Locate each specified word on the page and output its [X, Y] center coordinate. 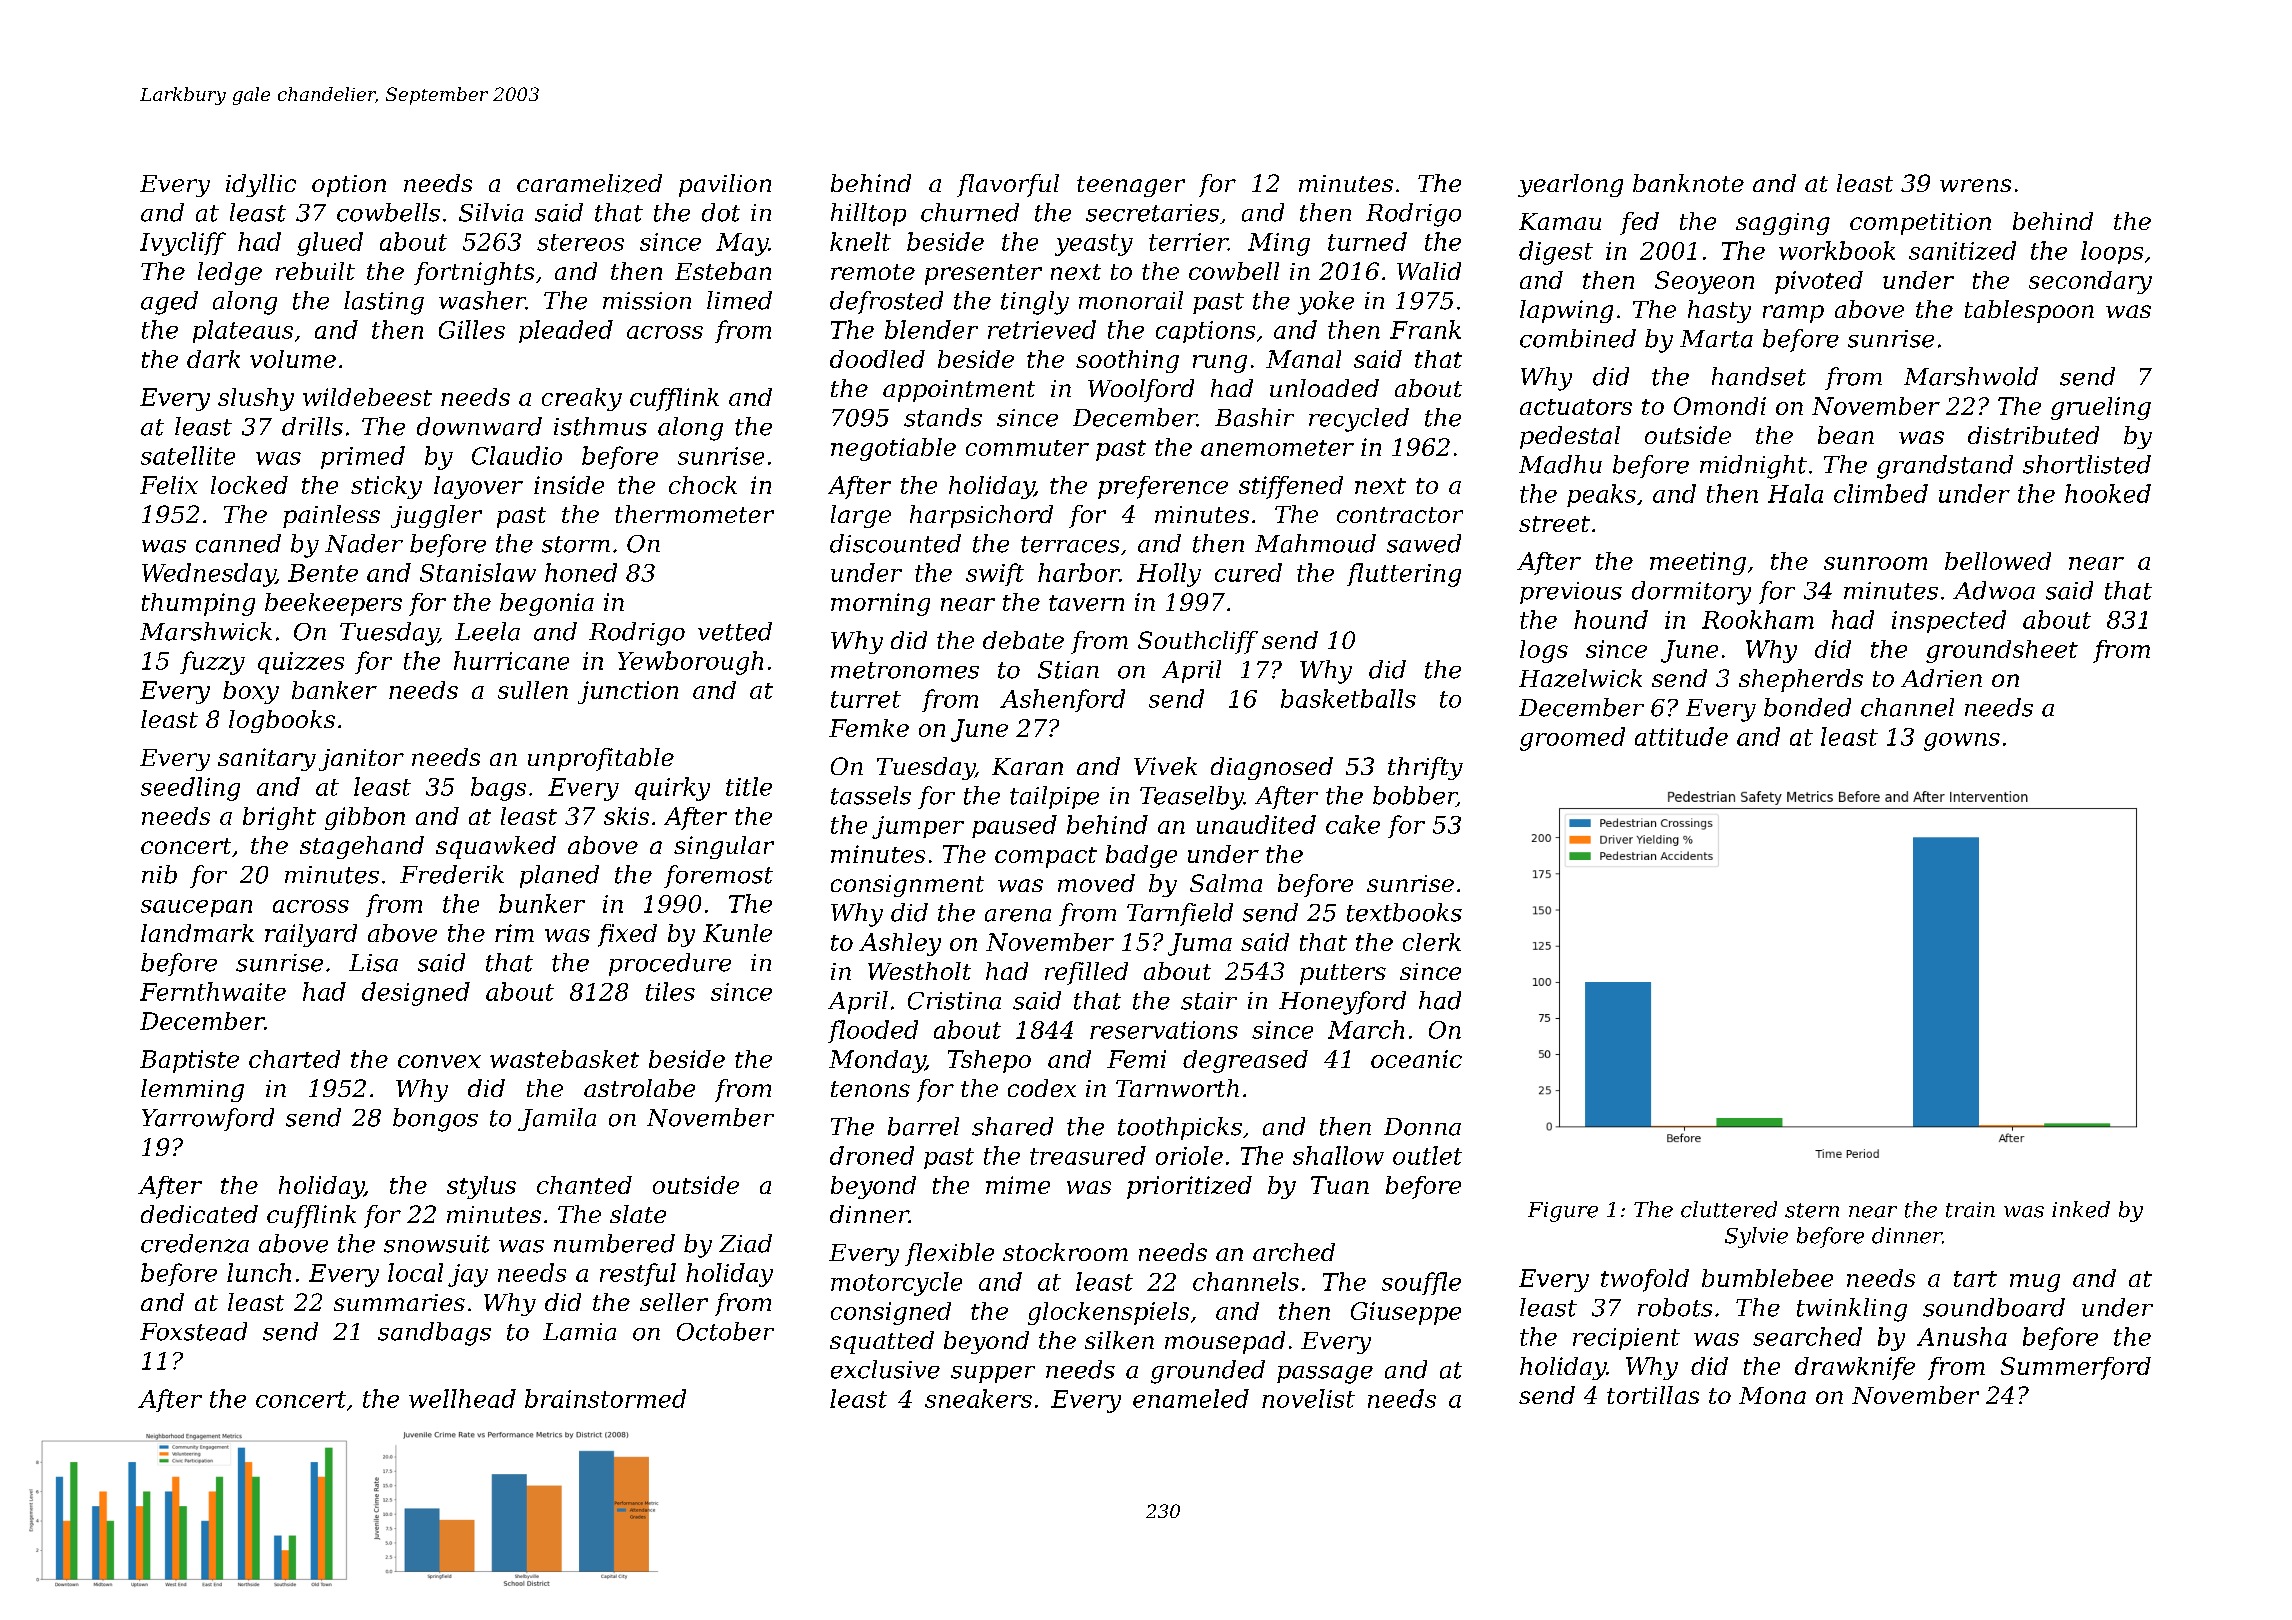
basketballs [1348, 698]
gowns [1962, 742]
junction [628, 692]
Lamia [579, 1332]
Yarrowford [208, 1119]
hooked [2108, 493]
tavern [1086, 603]
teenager [1131, 186]
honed [581, 572]
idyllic [261, 185]
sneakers [978, 1398]
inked [2081, 1209]
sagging [1783, 224]
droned [872, 1155]
